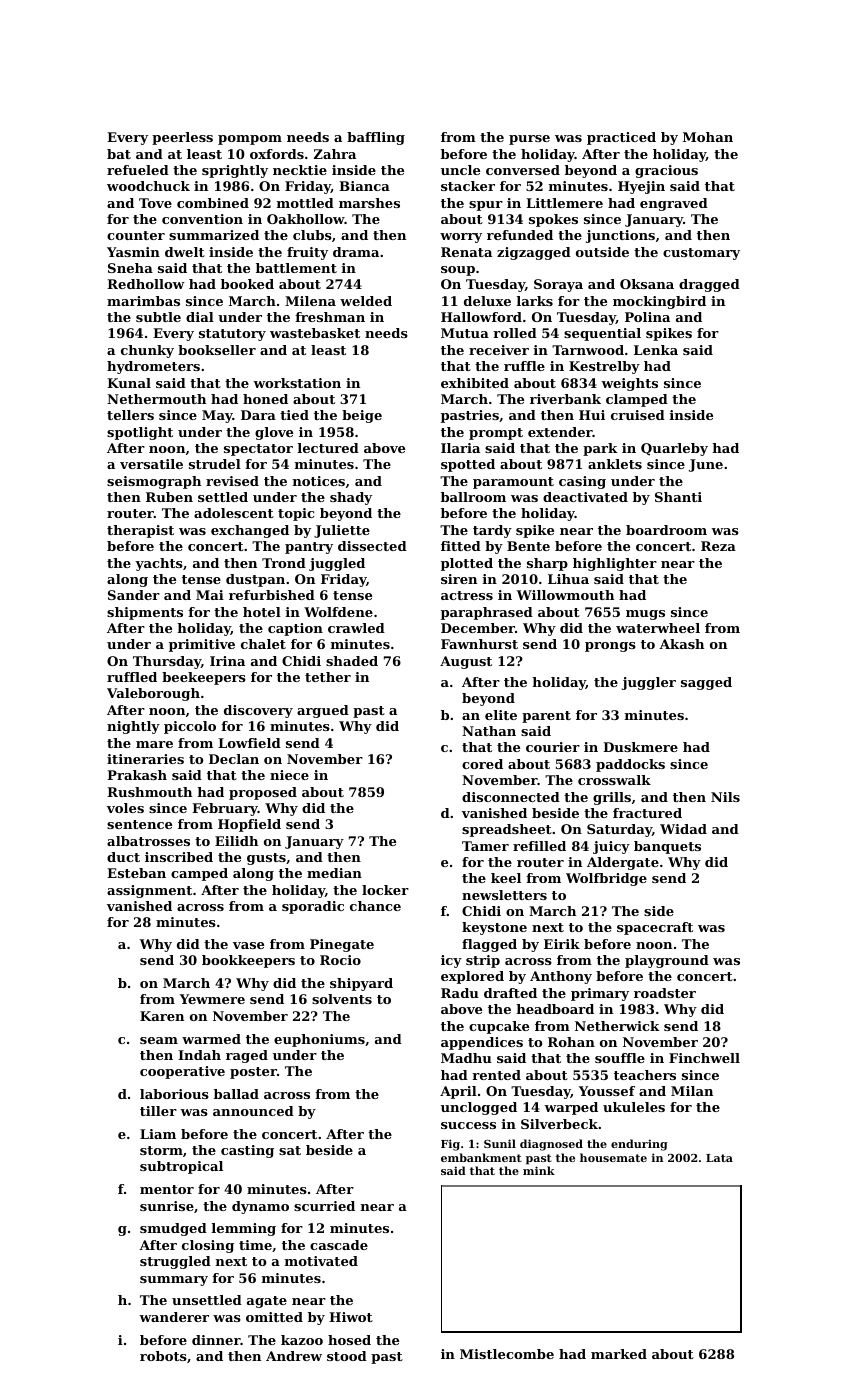  What do you see at coordinates (376, 138) in the screenshot?
I see `baffling` at bounding box center [376, 138].
